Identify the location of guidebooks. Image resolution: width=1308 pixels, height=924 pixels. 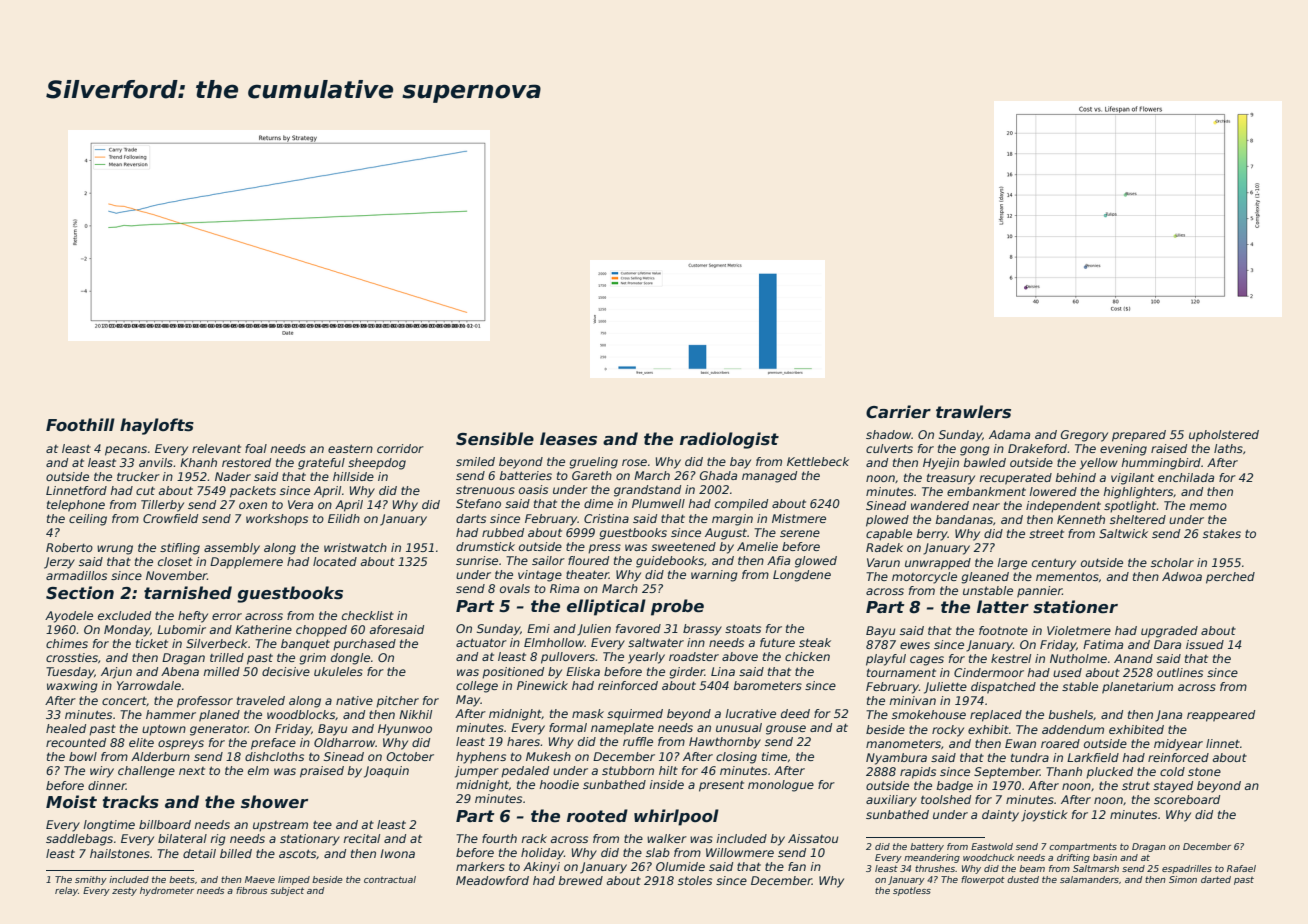
(670, 562).
